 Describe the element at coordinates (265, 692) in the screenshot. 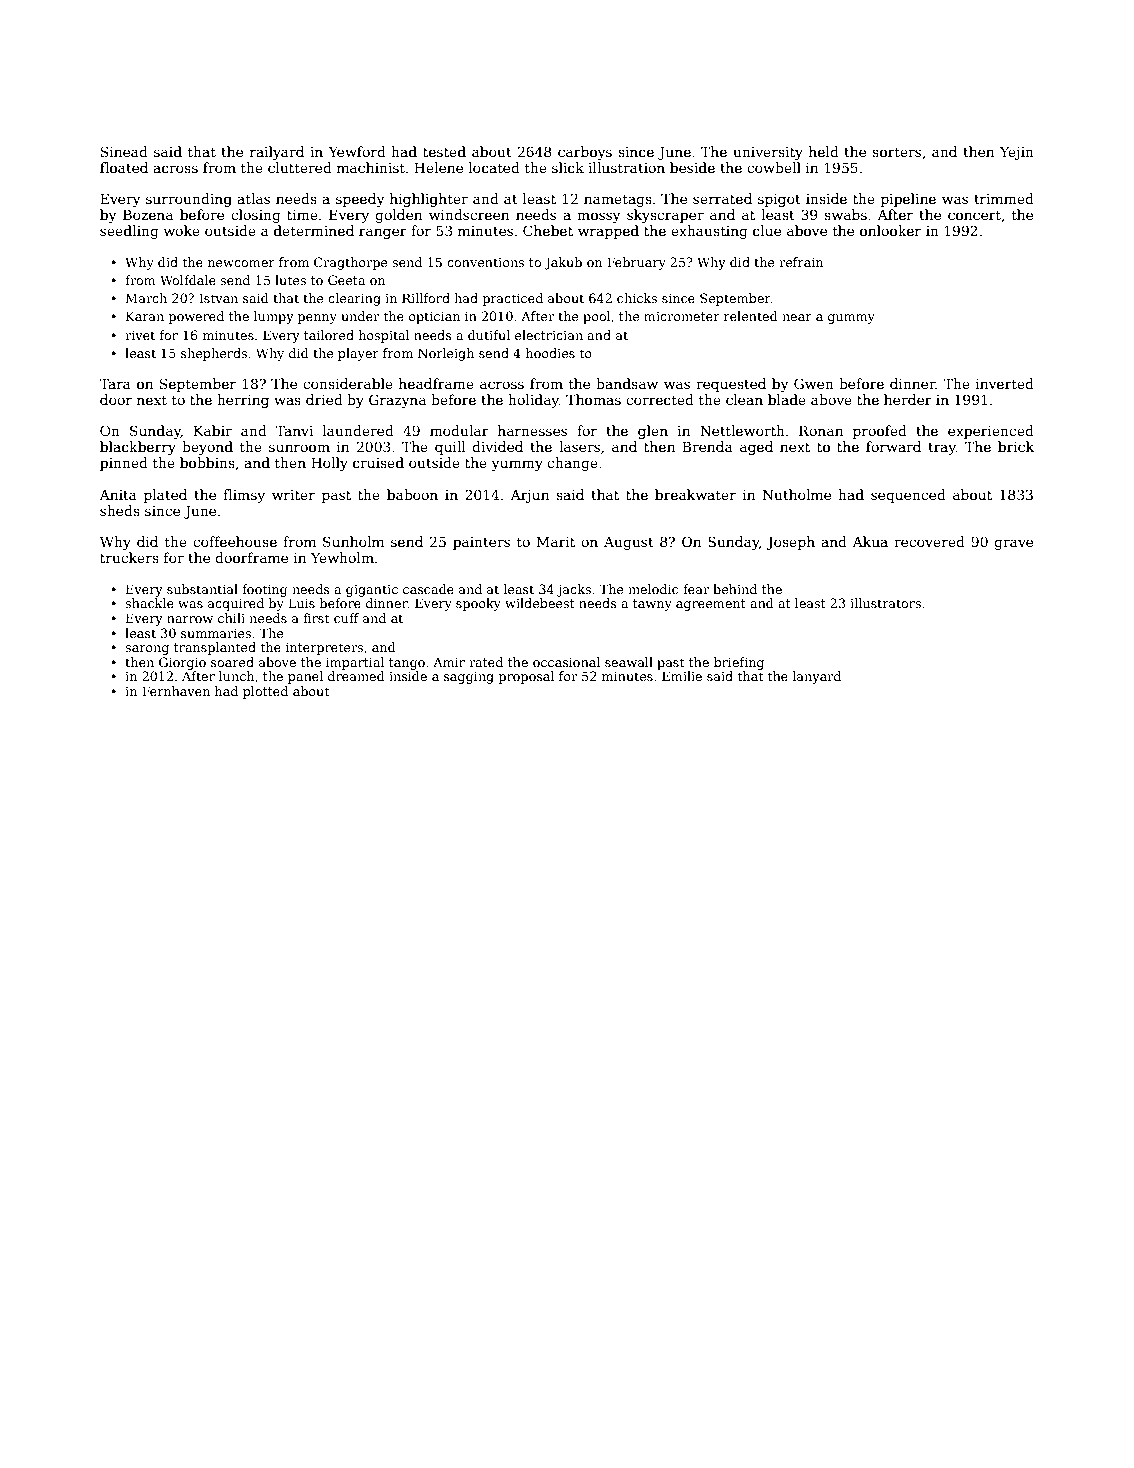

I see `plotted` at that location.
